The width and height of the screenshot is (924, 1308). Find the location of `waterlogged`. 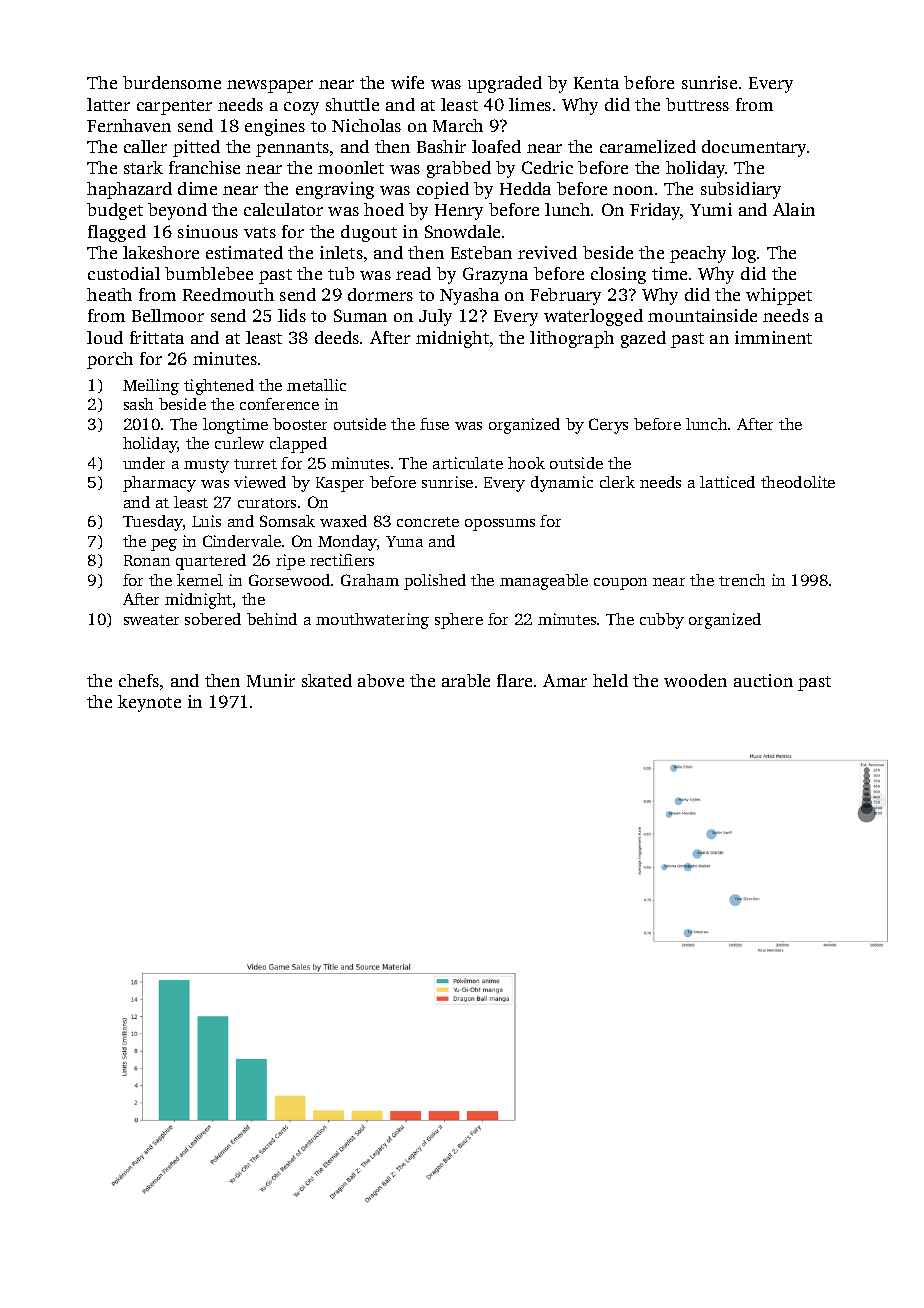

waterlogged is located at coordinates (593, 317).
